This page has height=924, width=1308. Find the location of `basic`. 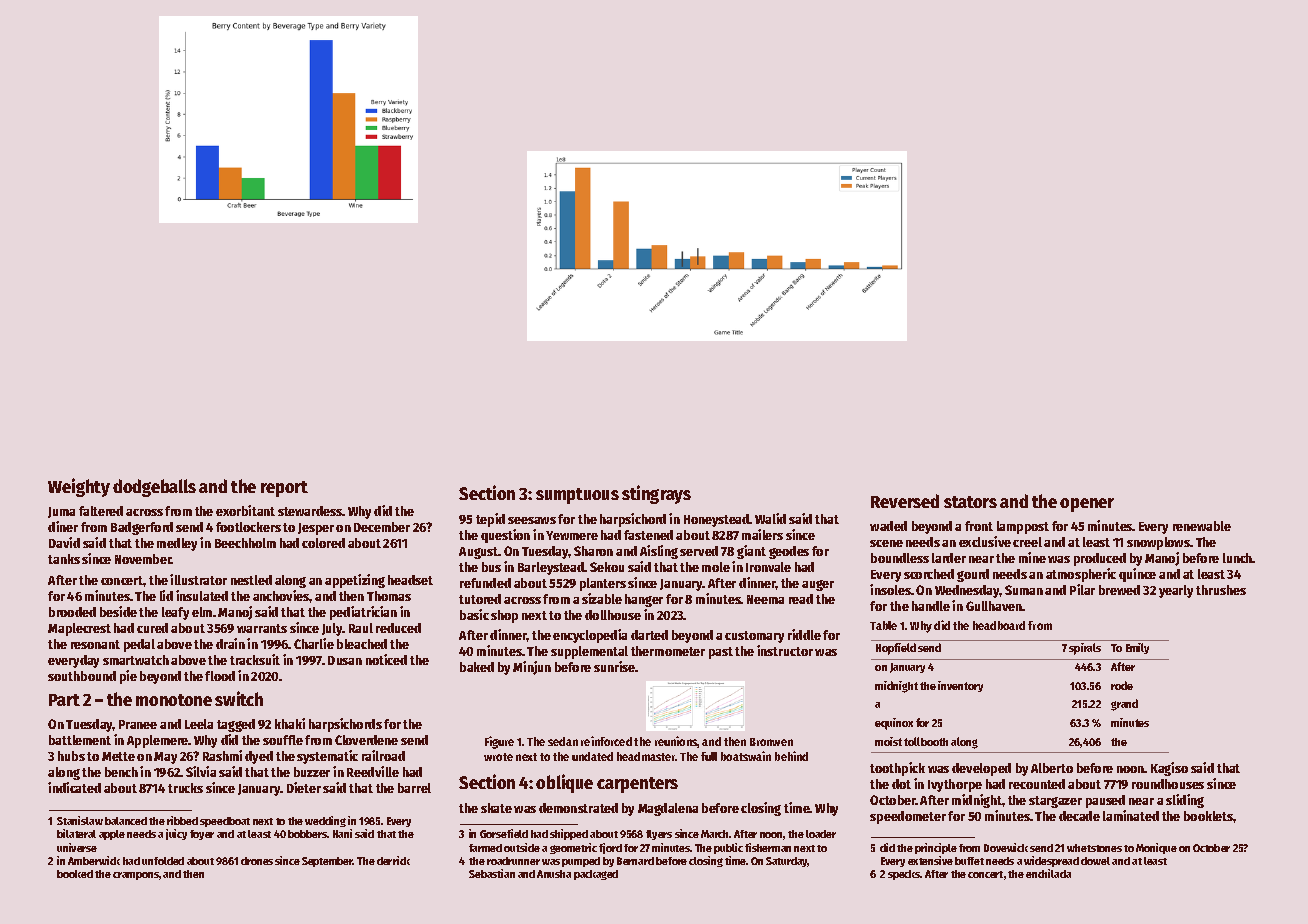

basic is located at coordinates (474, 614).
